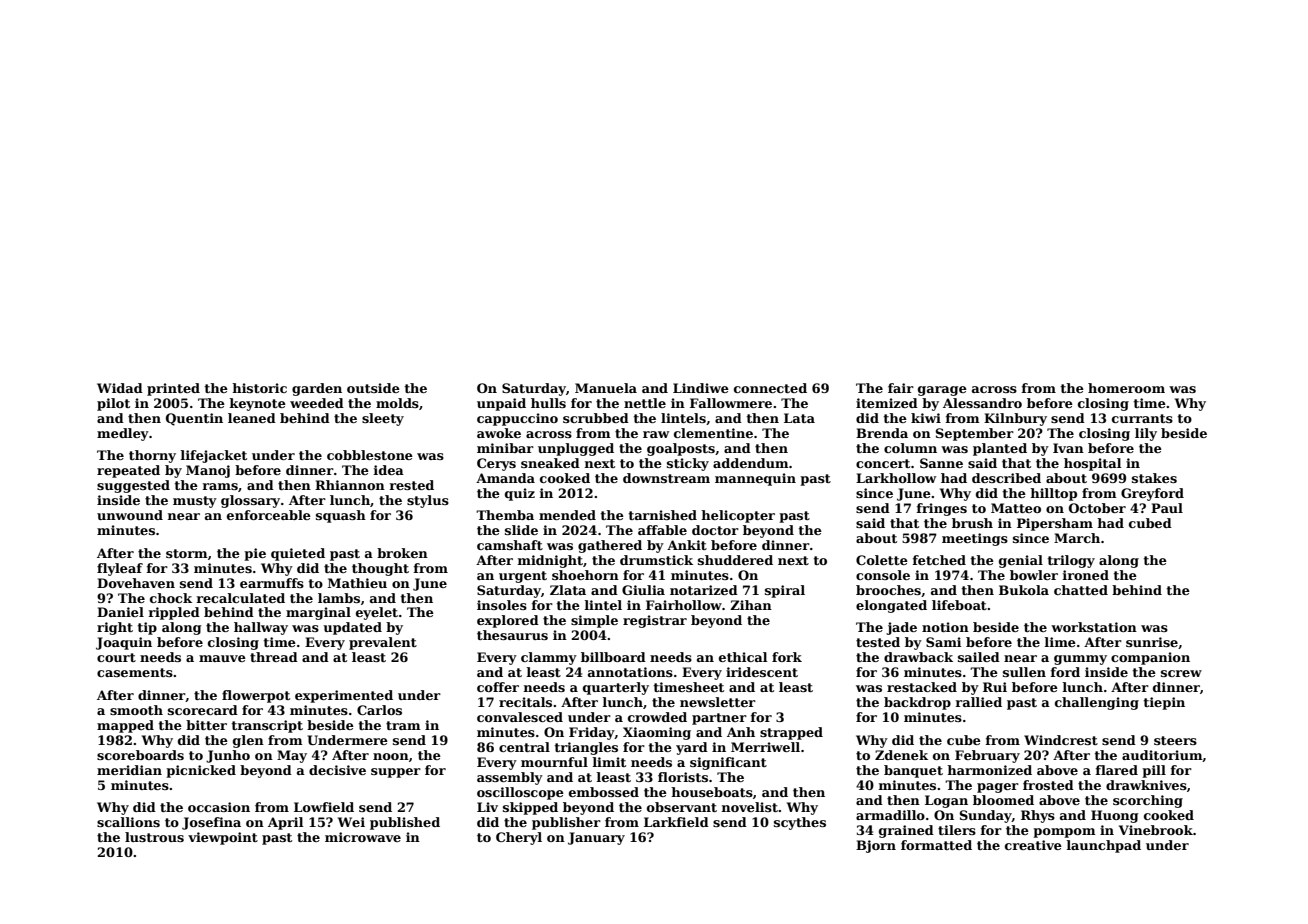 The width and height of the image is (1308, 924). Describe the element at coordinates (256, 696) in the image. I see `flowerpot` at that location.
